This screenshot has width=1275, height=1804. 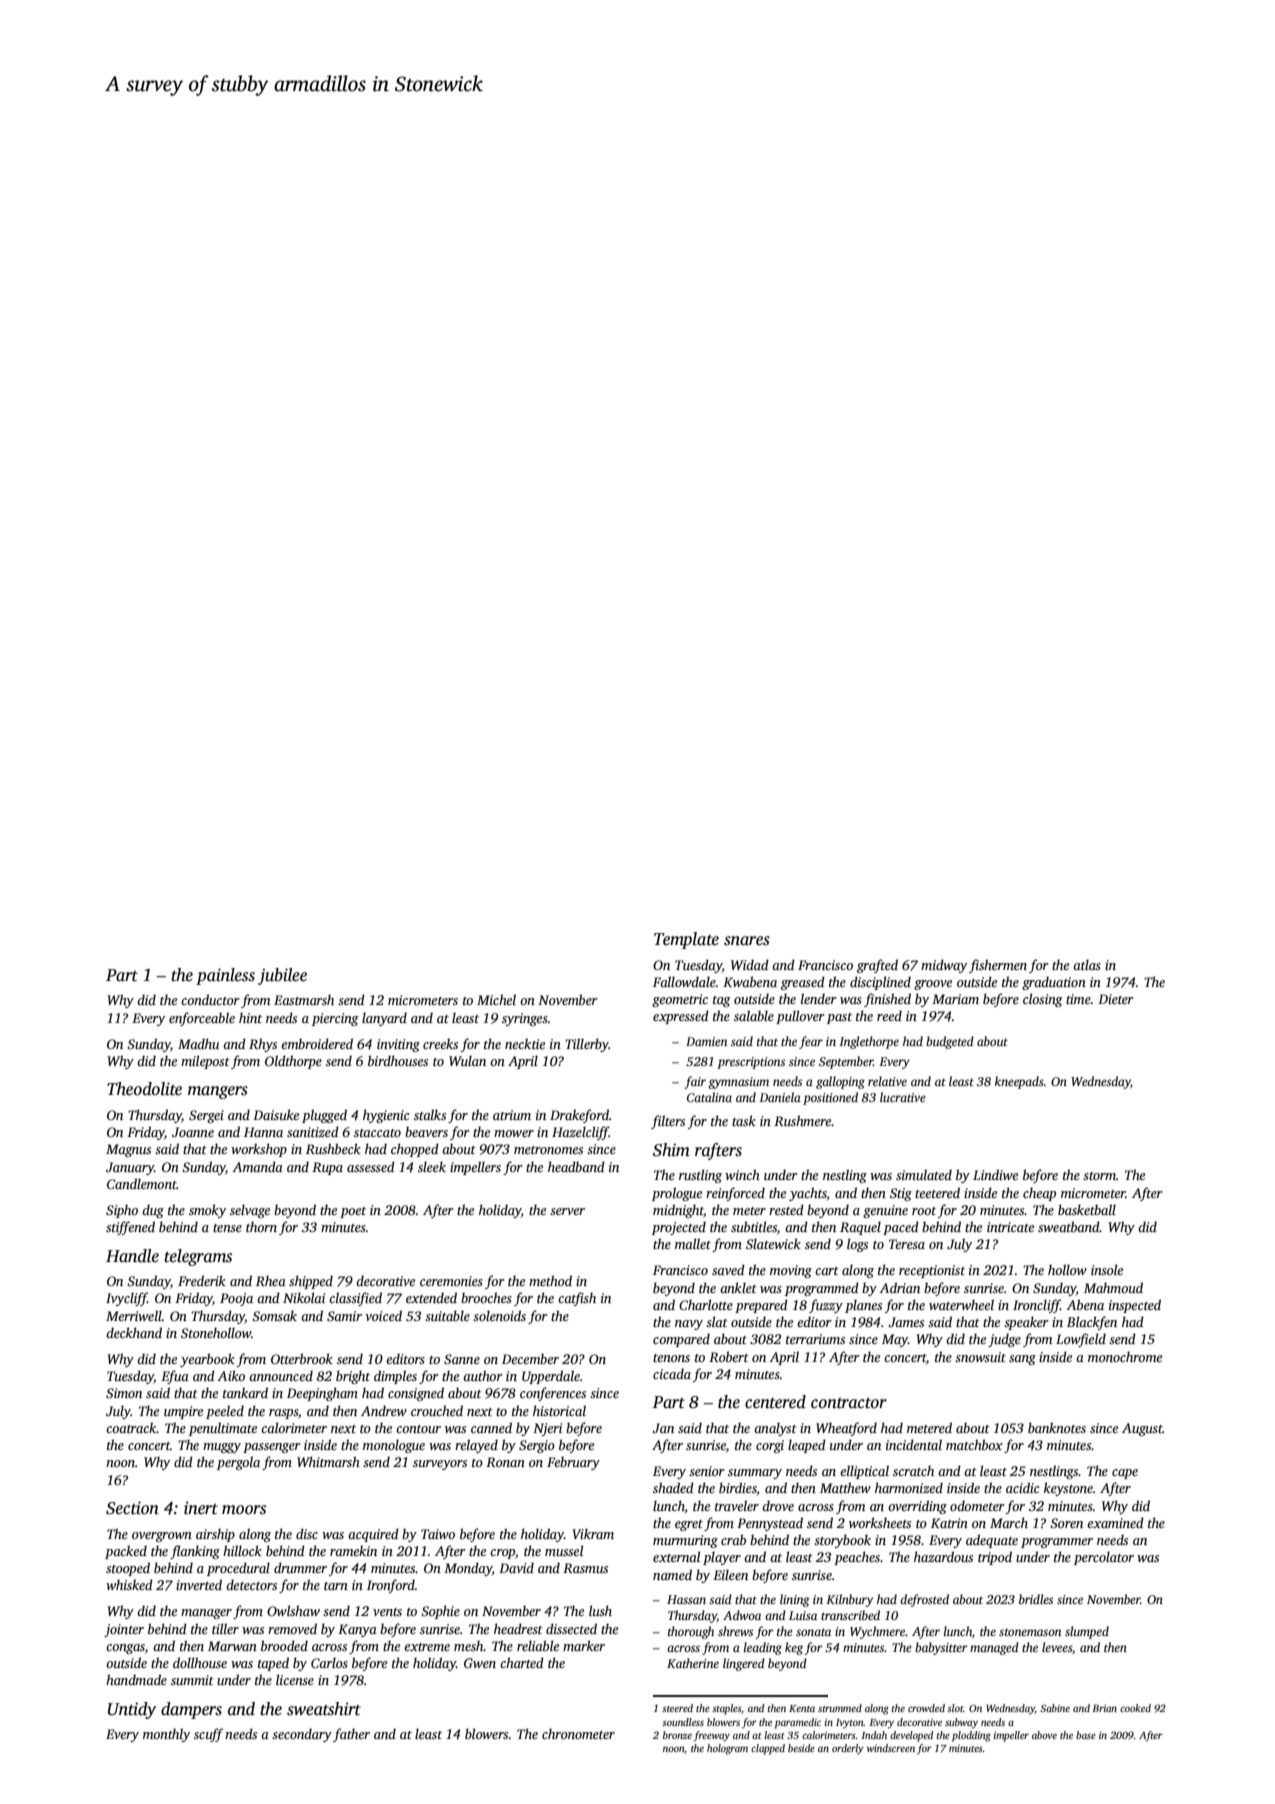 What do you see at coordinates (225, 976) in the screenshot?
I see `painless` at bounding box center [225, 976].
